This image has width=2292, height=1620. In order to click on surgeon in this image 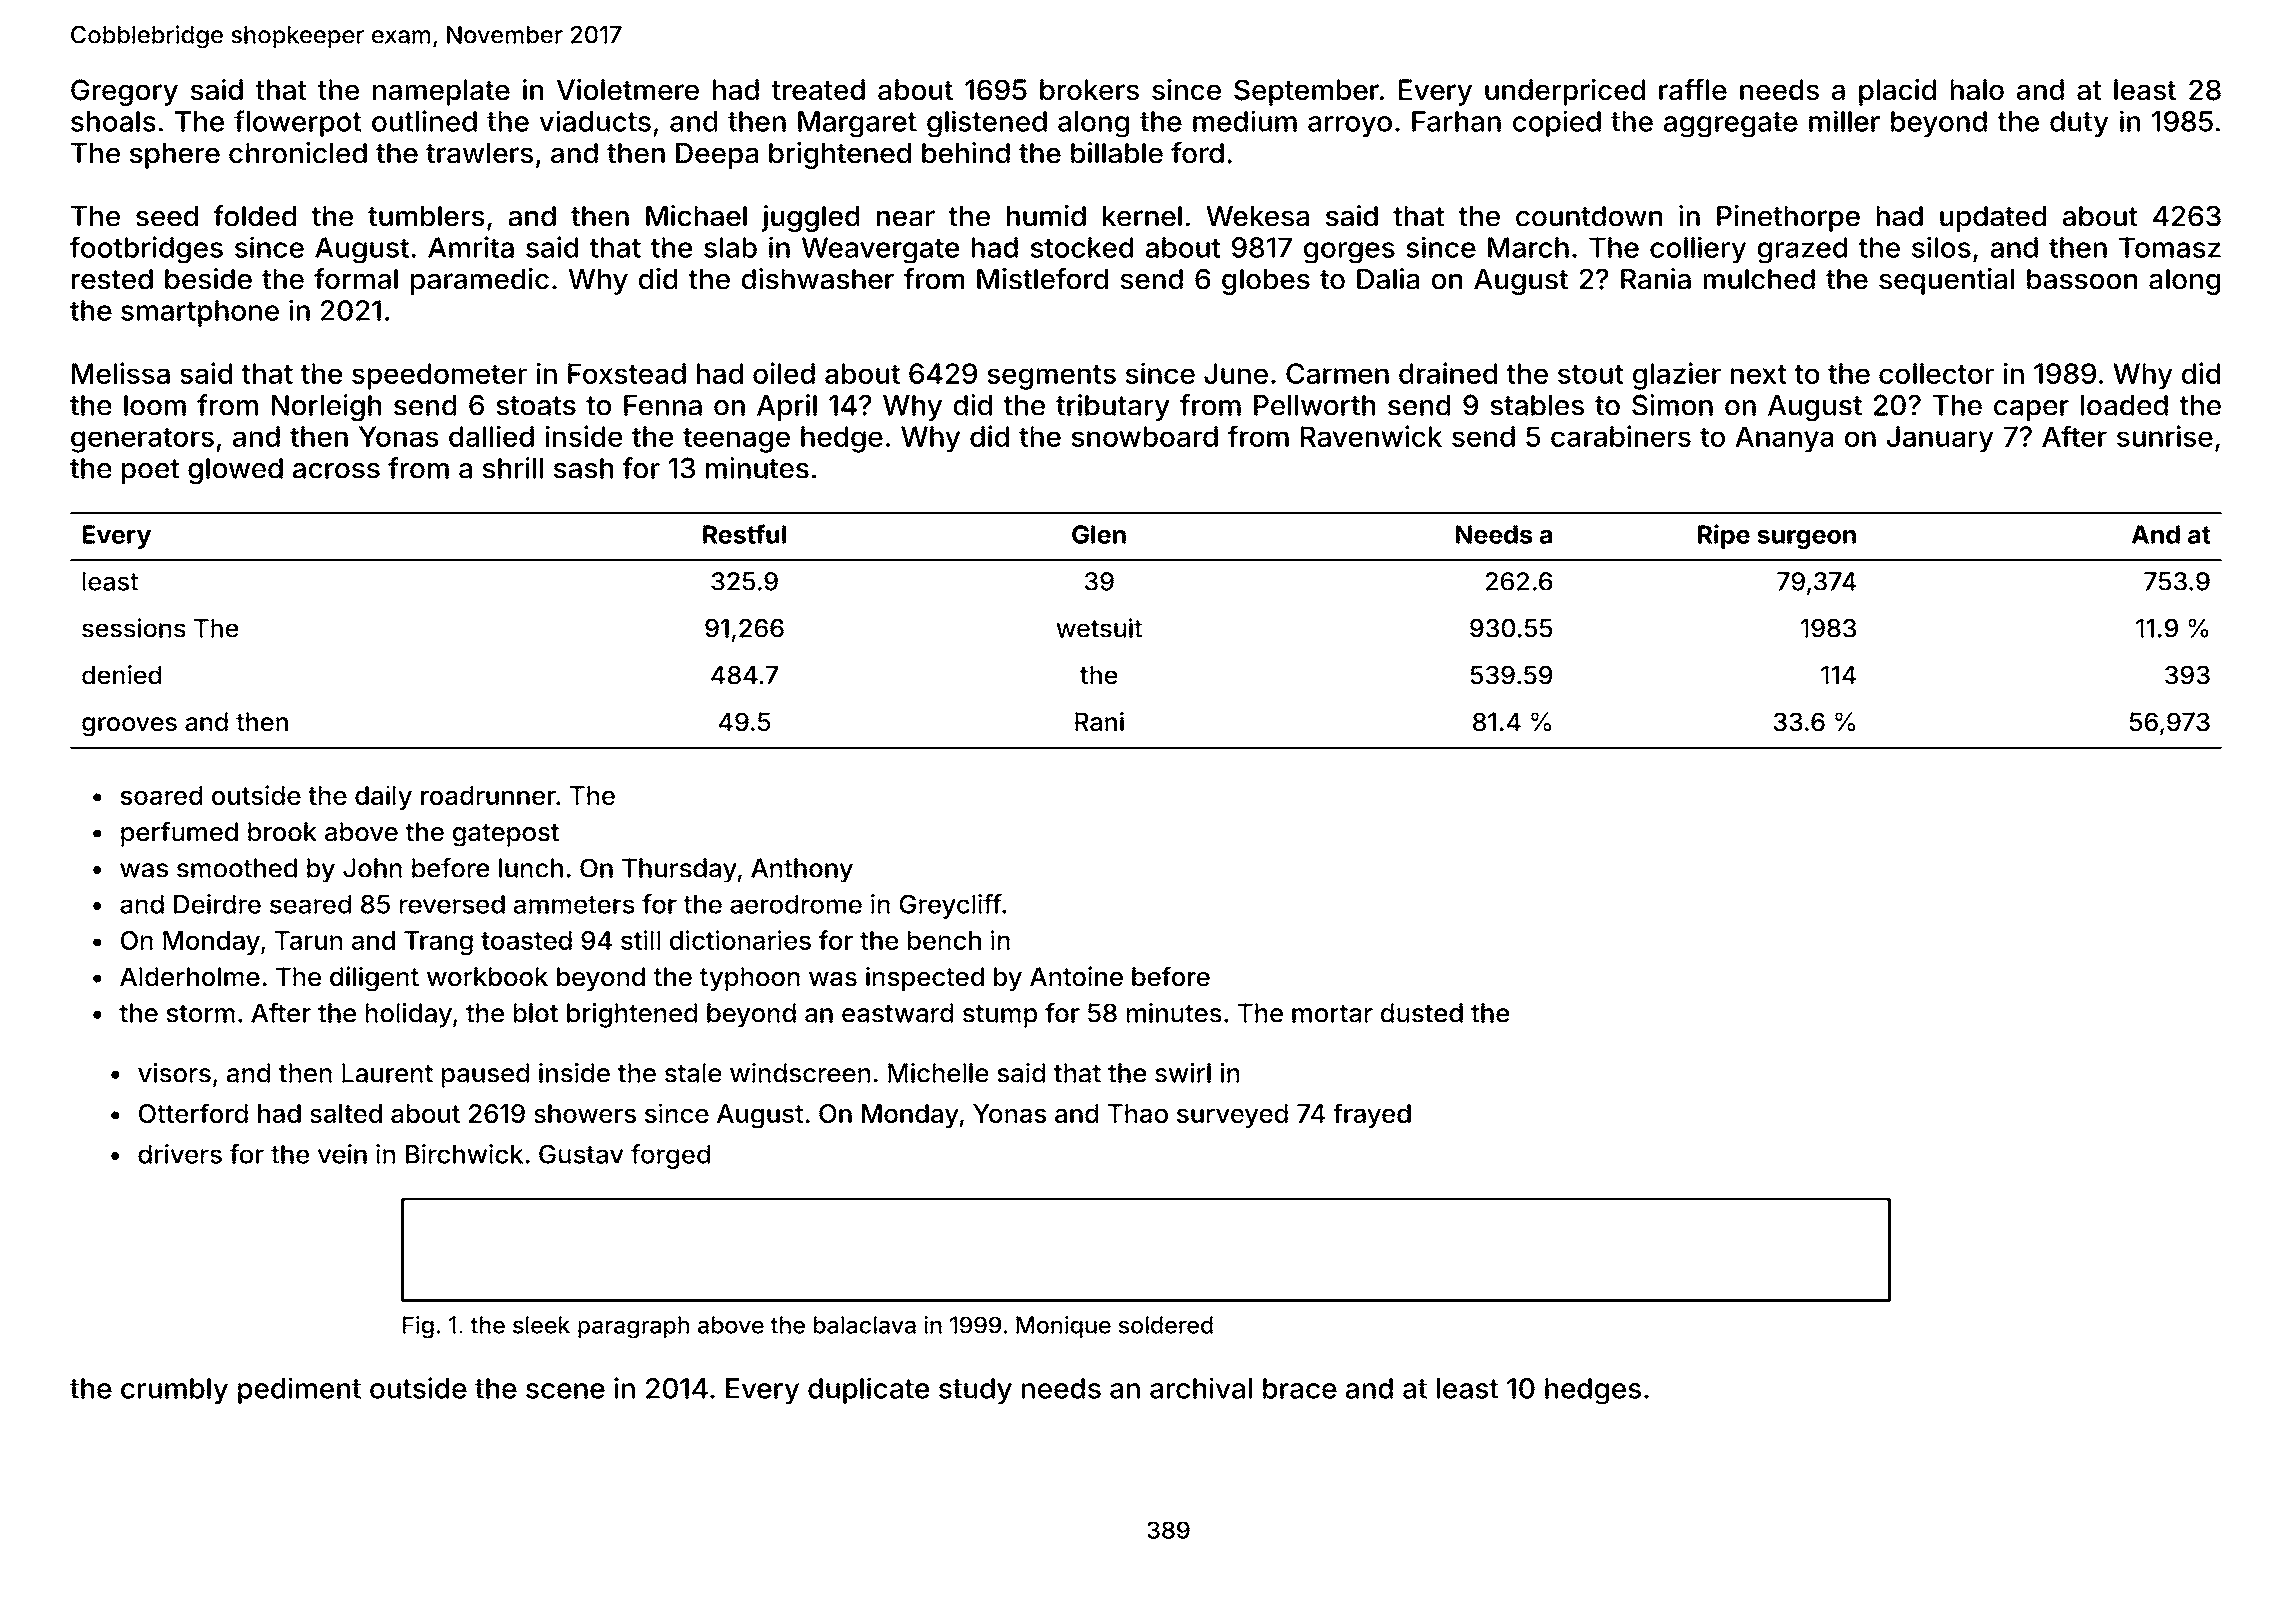, I will do `click(1806, 539)`.
